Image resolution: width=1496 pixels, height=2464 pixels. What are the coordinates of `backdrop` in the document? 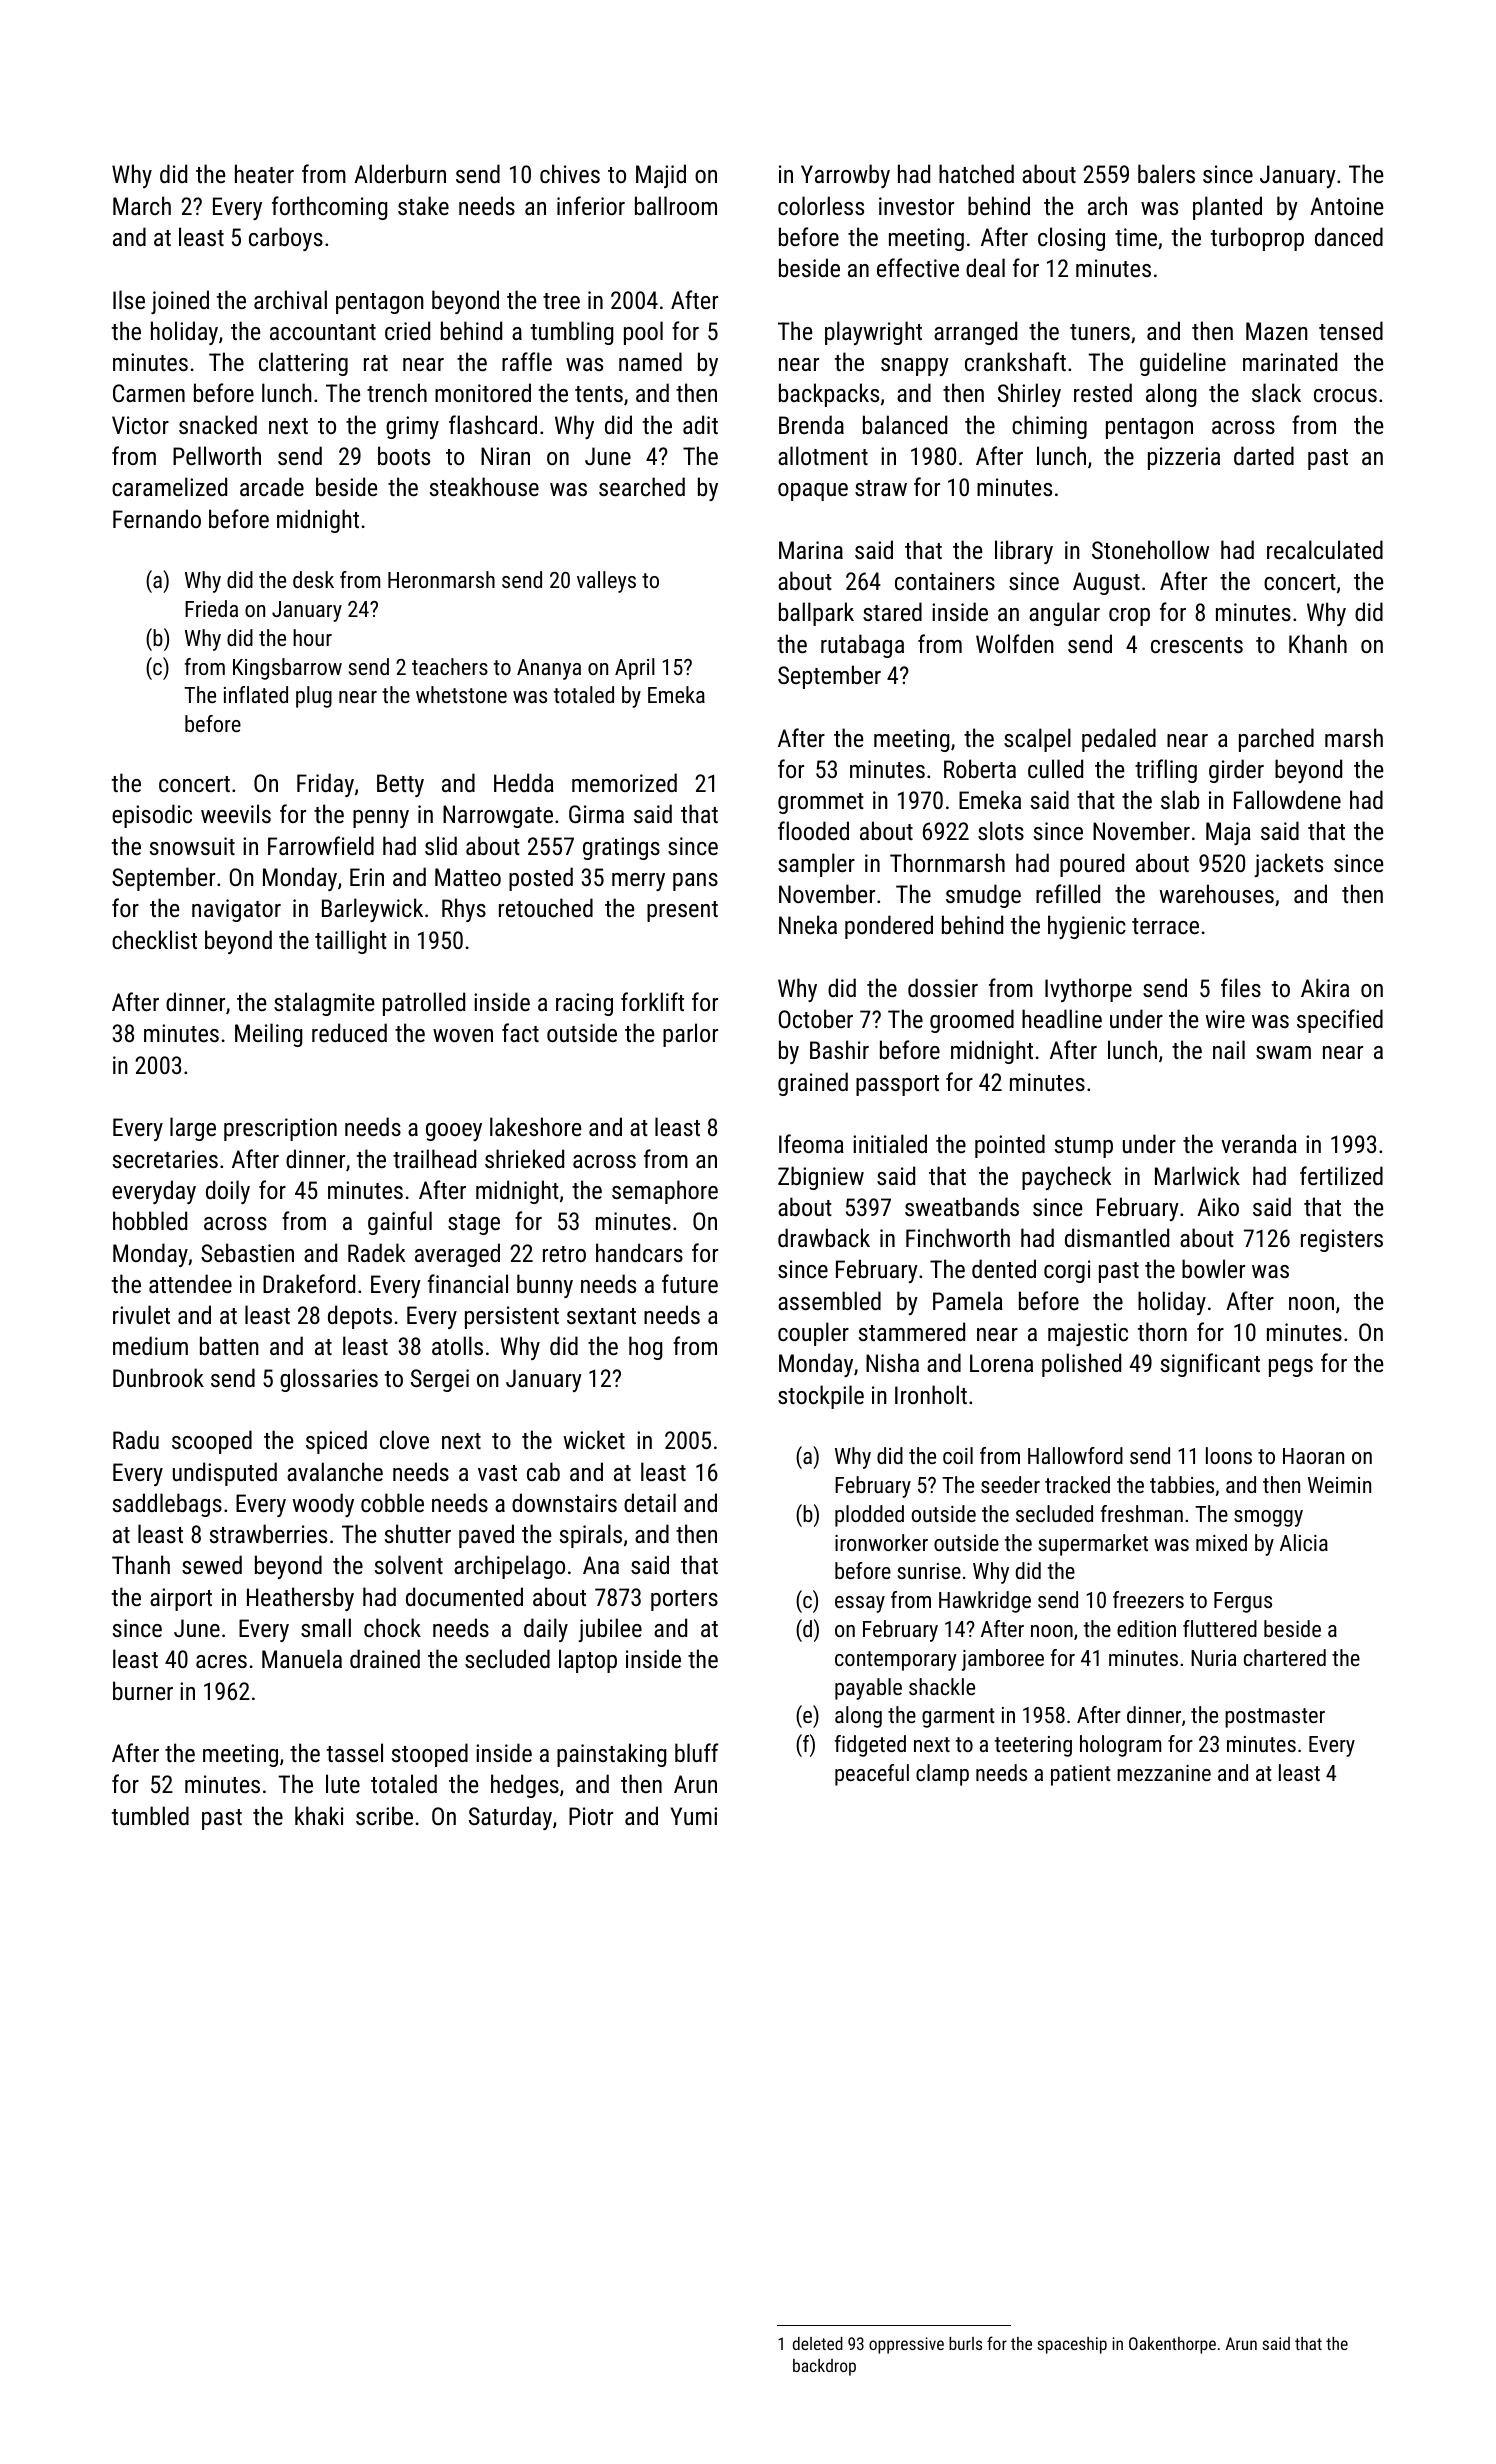 It's located at (824, 2367).
